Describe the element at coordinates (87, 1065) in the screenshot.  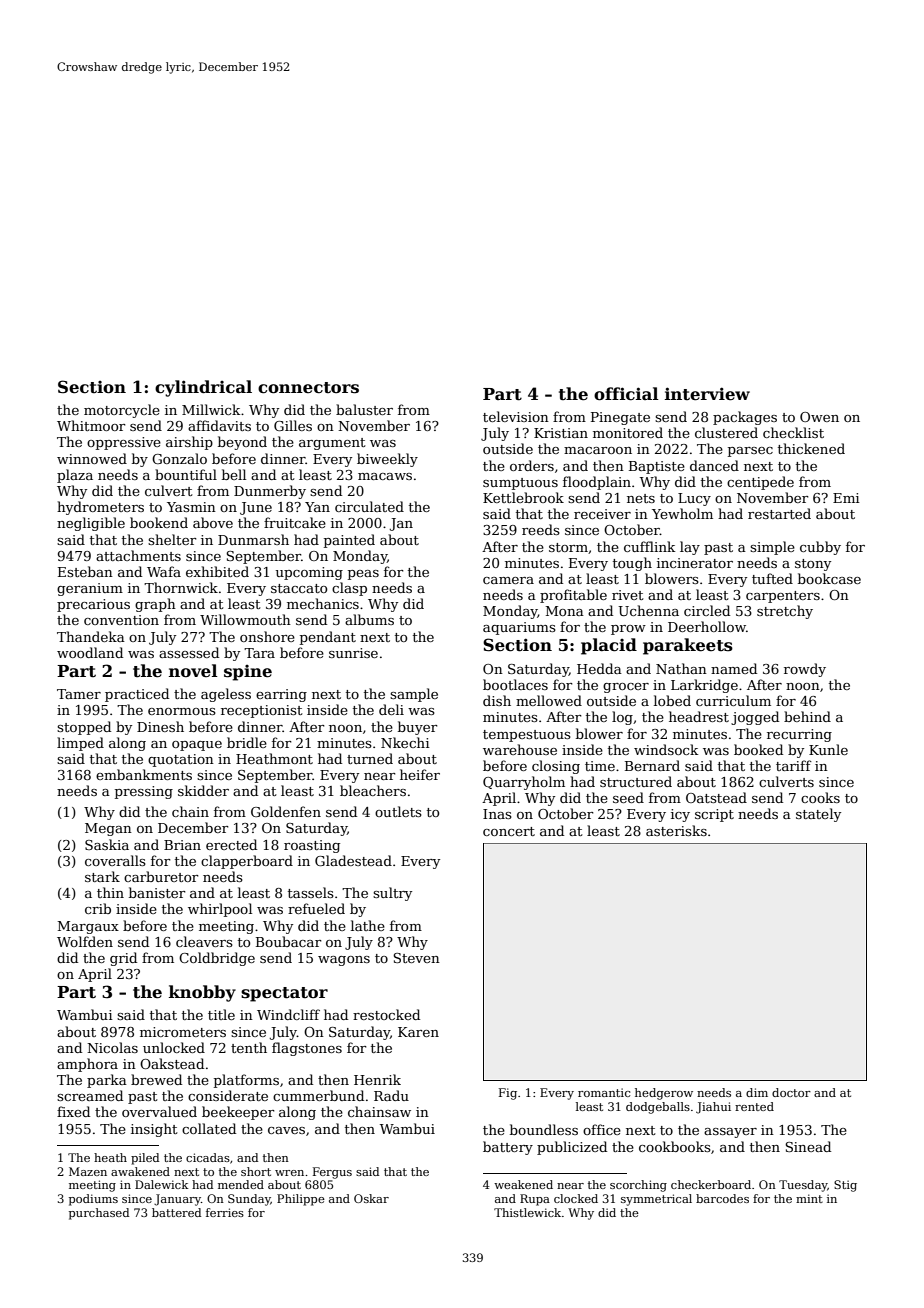
I see `amphora` at that location.
